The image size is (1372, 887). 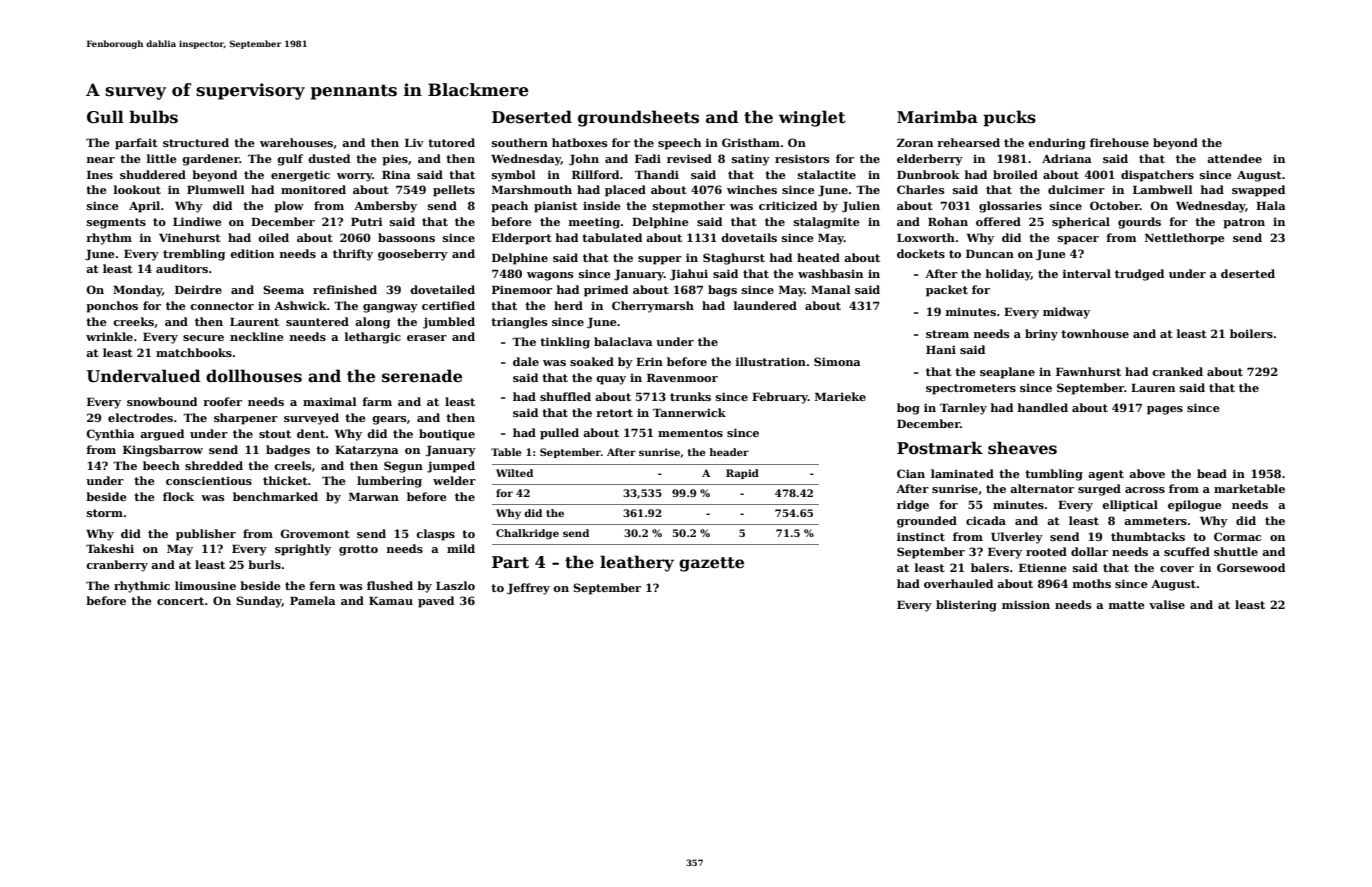 What do you see at coordinates (812, 118) in the image?
I see `winglet` at bounding box center [812, 118].
